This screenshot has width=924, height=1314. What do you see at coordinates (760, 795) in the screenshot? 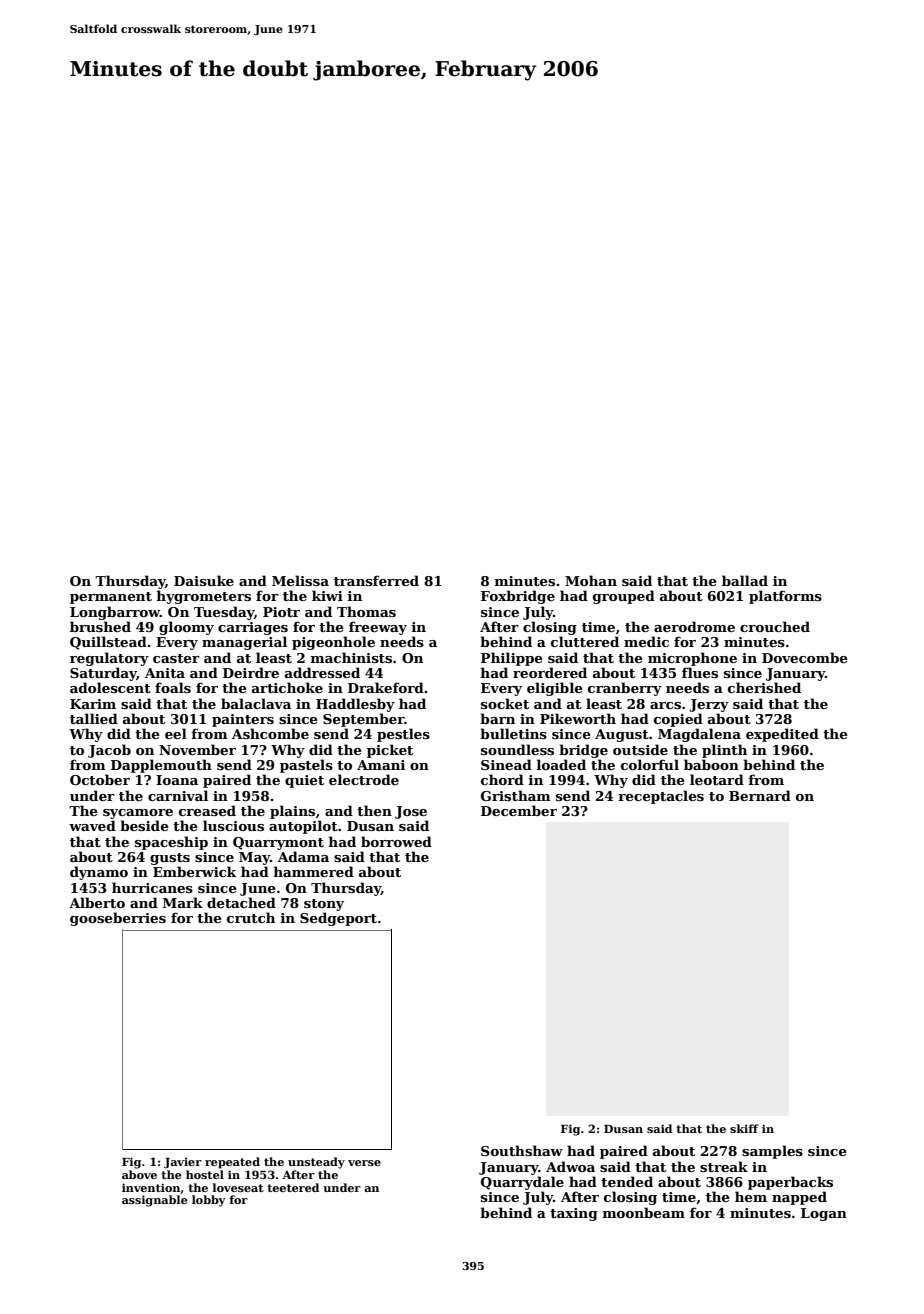
I see `Bernard` at bounding box center [760, 795].
